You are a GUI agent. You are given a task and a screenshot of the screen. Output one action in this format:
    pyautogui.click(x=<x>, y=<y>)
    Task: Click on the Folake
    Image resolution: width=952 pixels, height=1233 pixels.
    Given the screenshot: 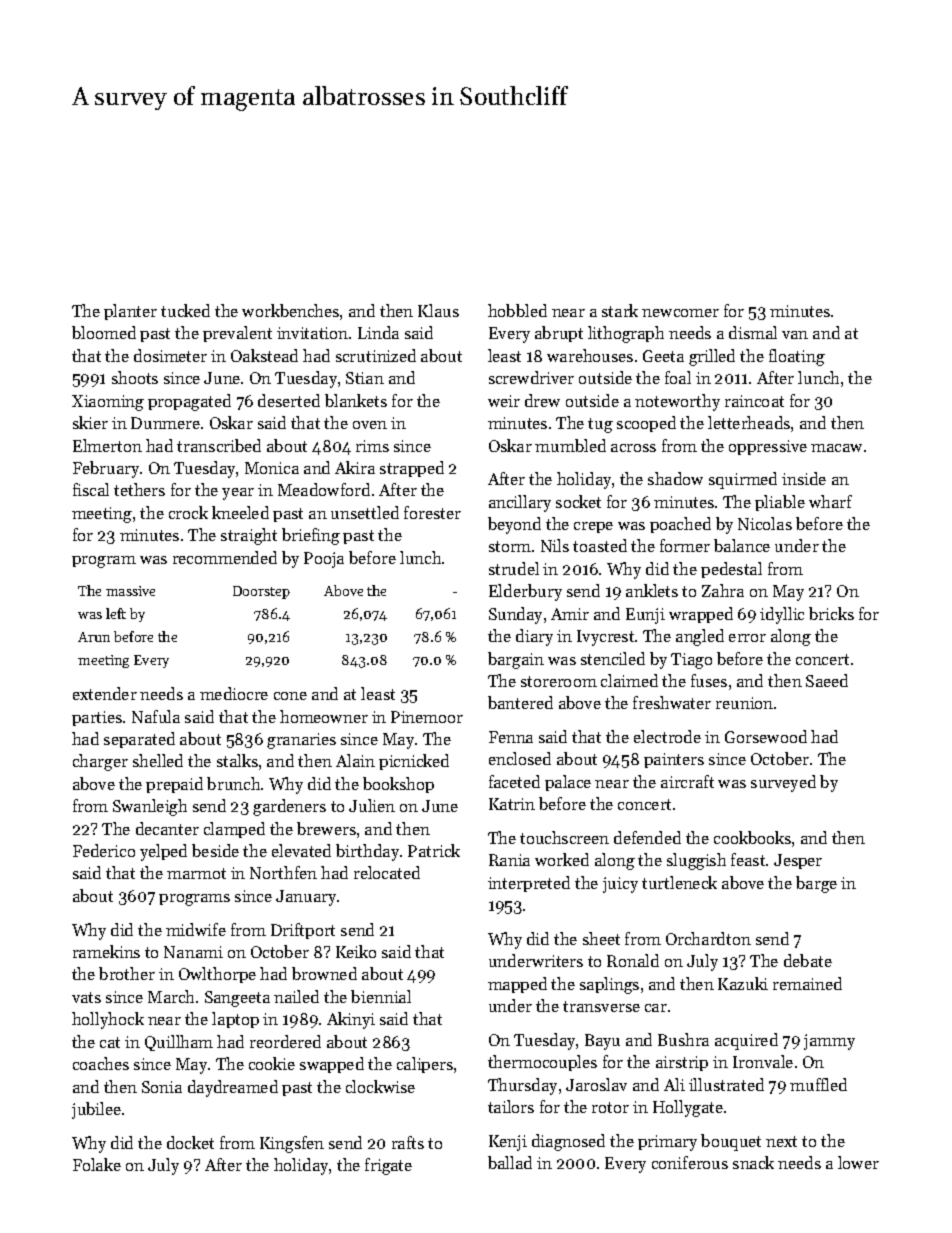 What is the action you would take?
    pyautogui.click(x=97, y=1164)
